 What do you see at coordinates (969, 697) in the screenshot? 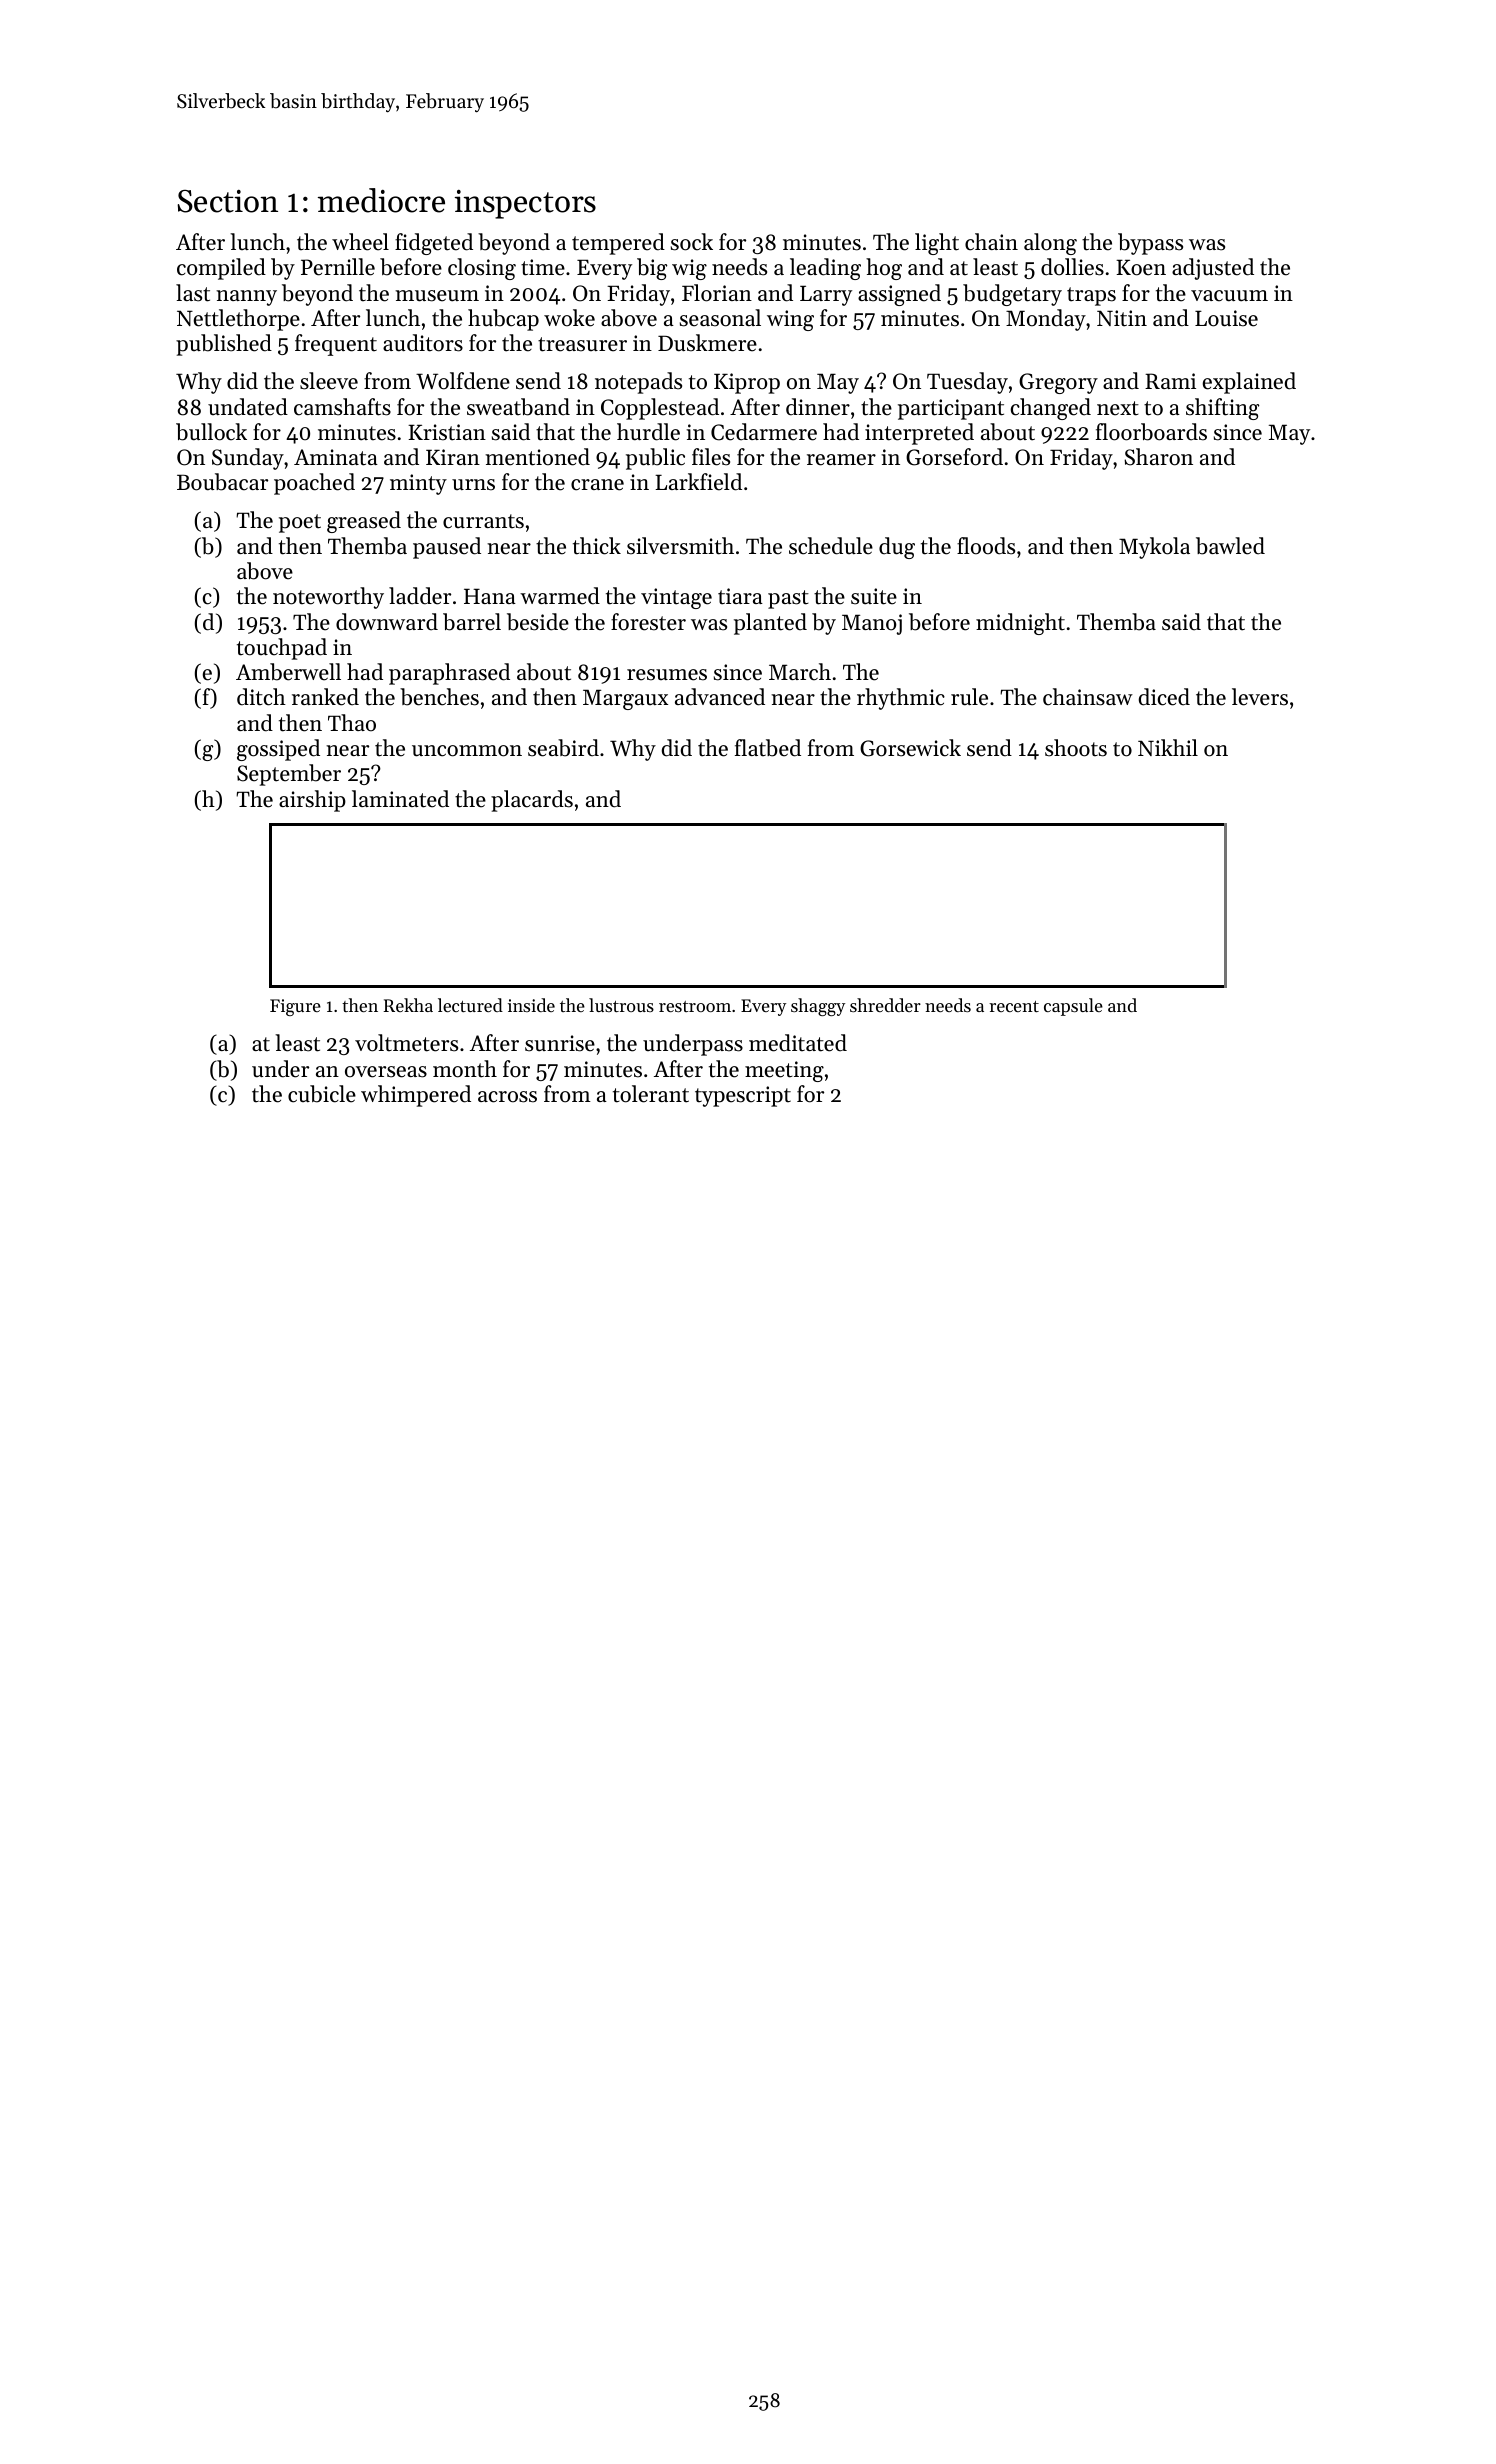
I see `rule` at bounding box center [969, 697].
